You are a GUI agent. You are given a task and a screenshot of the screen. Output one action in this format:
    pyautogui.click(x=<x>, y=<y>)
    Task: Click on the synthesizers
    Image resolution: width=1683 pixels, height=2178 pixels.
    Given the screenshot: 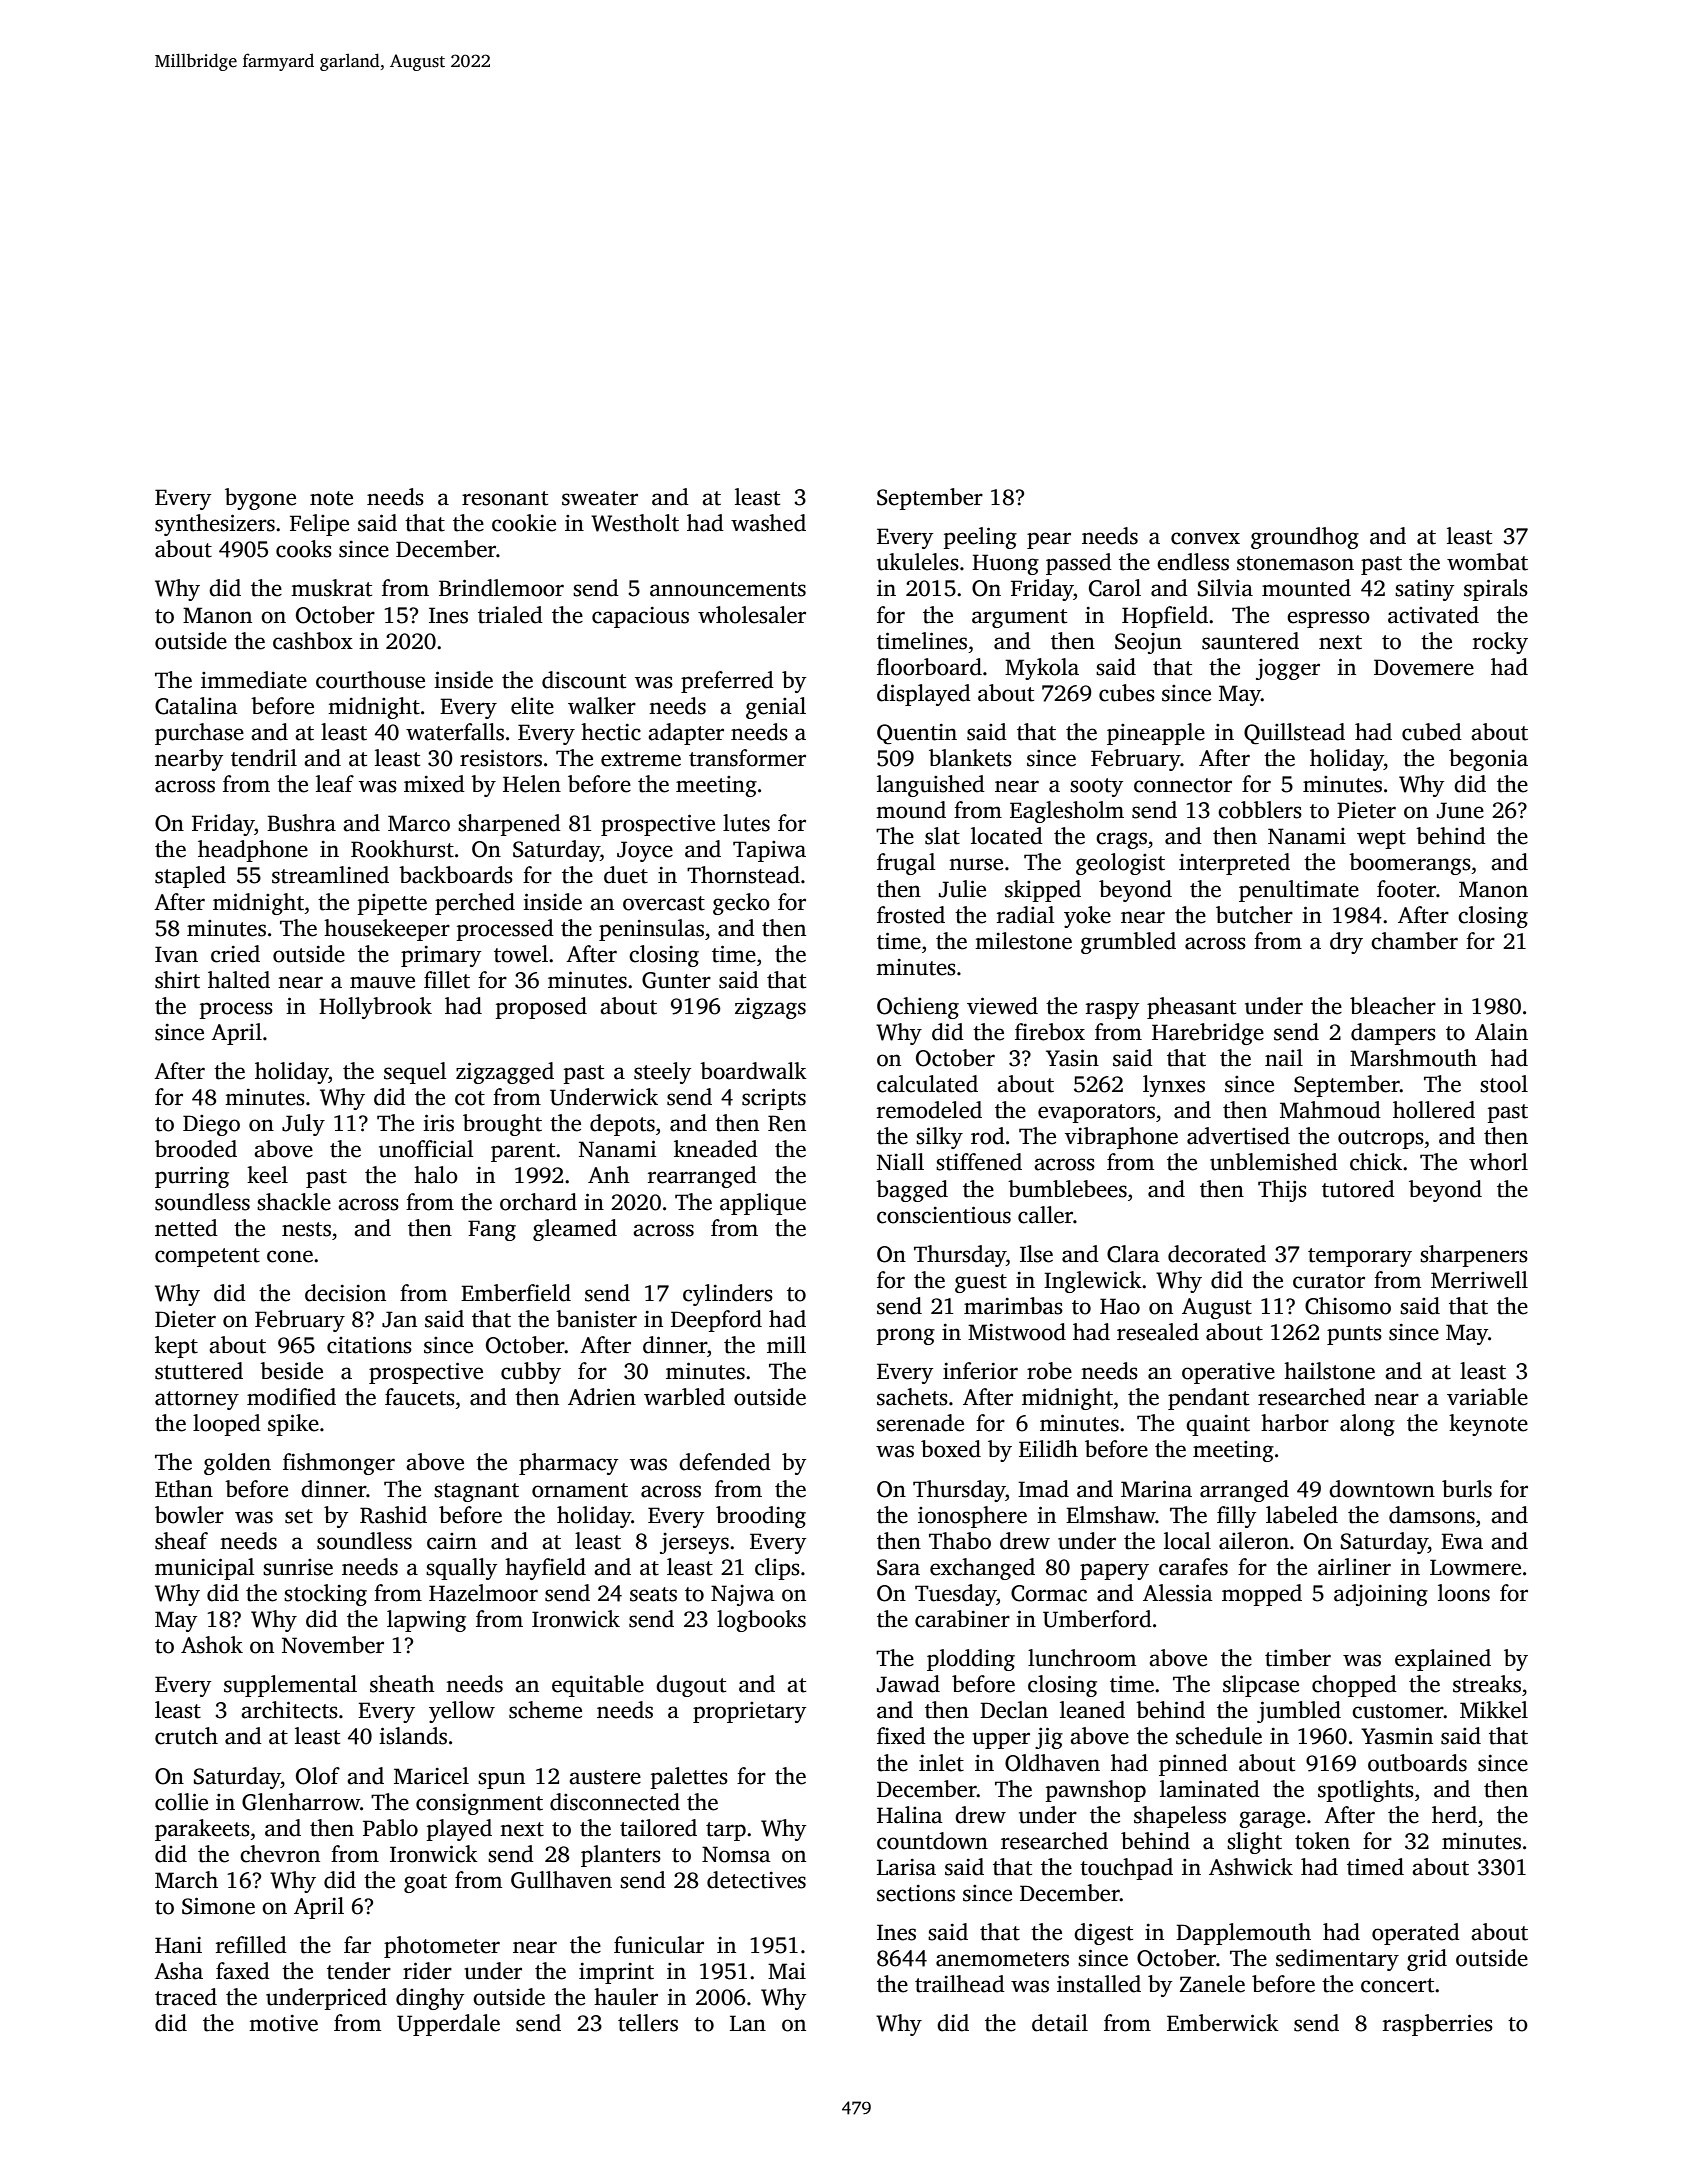 What is the action you would take?
    pyautogui.click(x=215, y=525)
